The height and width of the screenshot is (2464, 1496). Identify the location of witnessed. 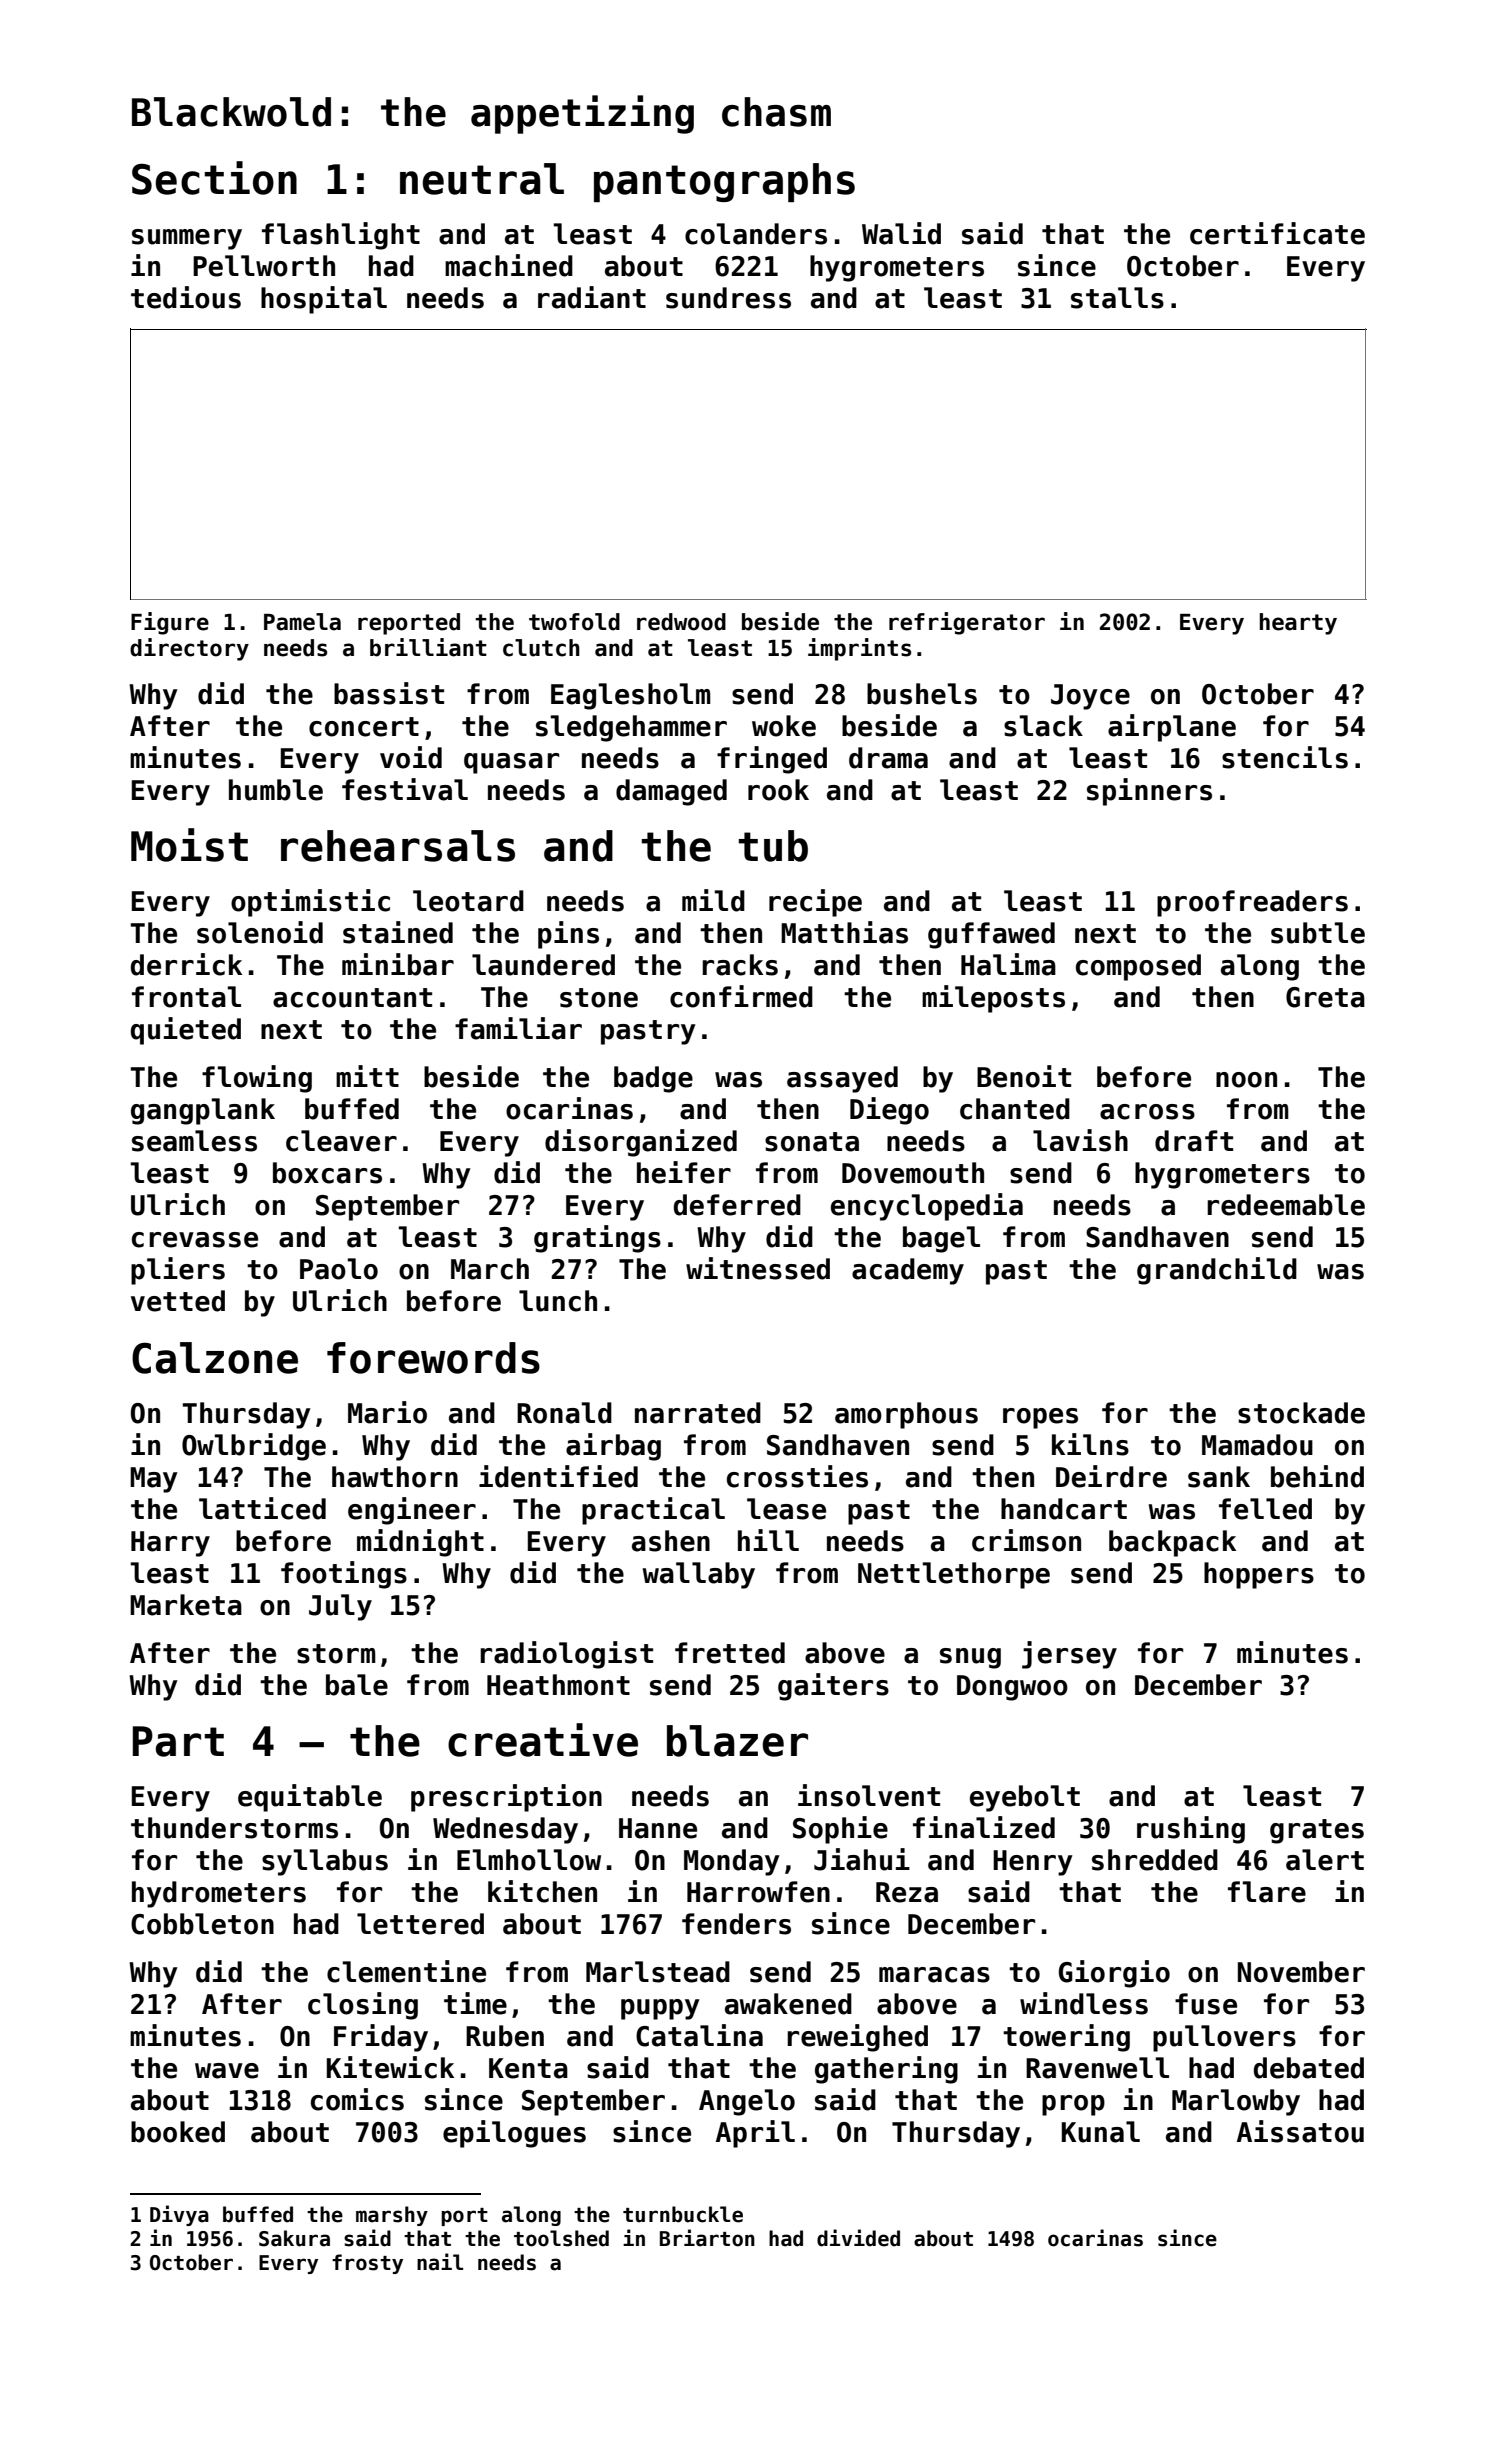
(758, 1268).
